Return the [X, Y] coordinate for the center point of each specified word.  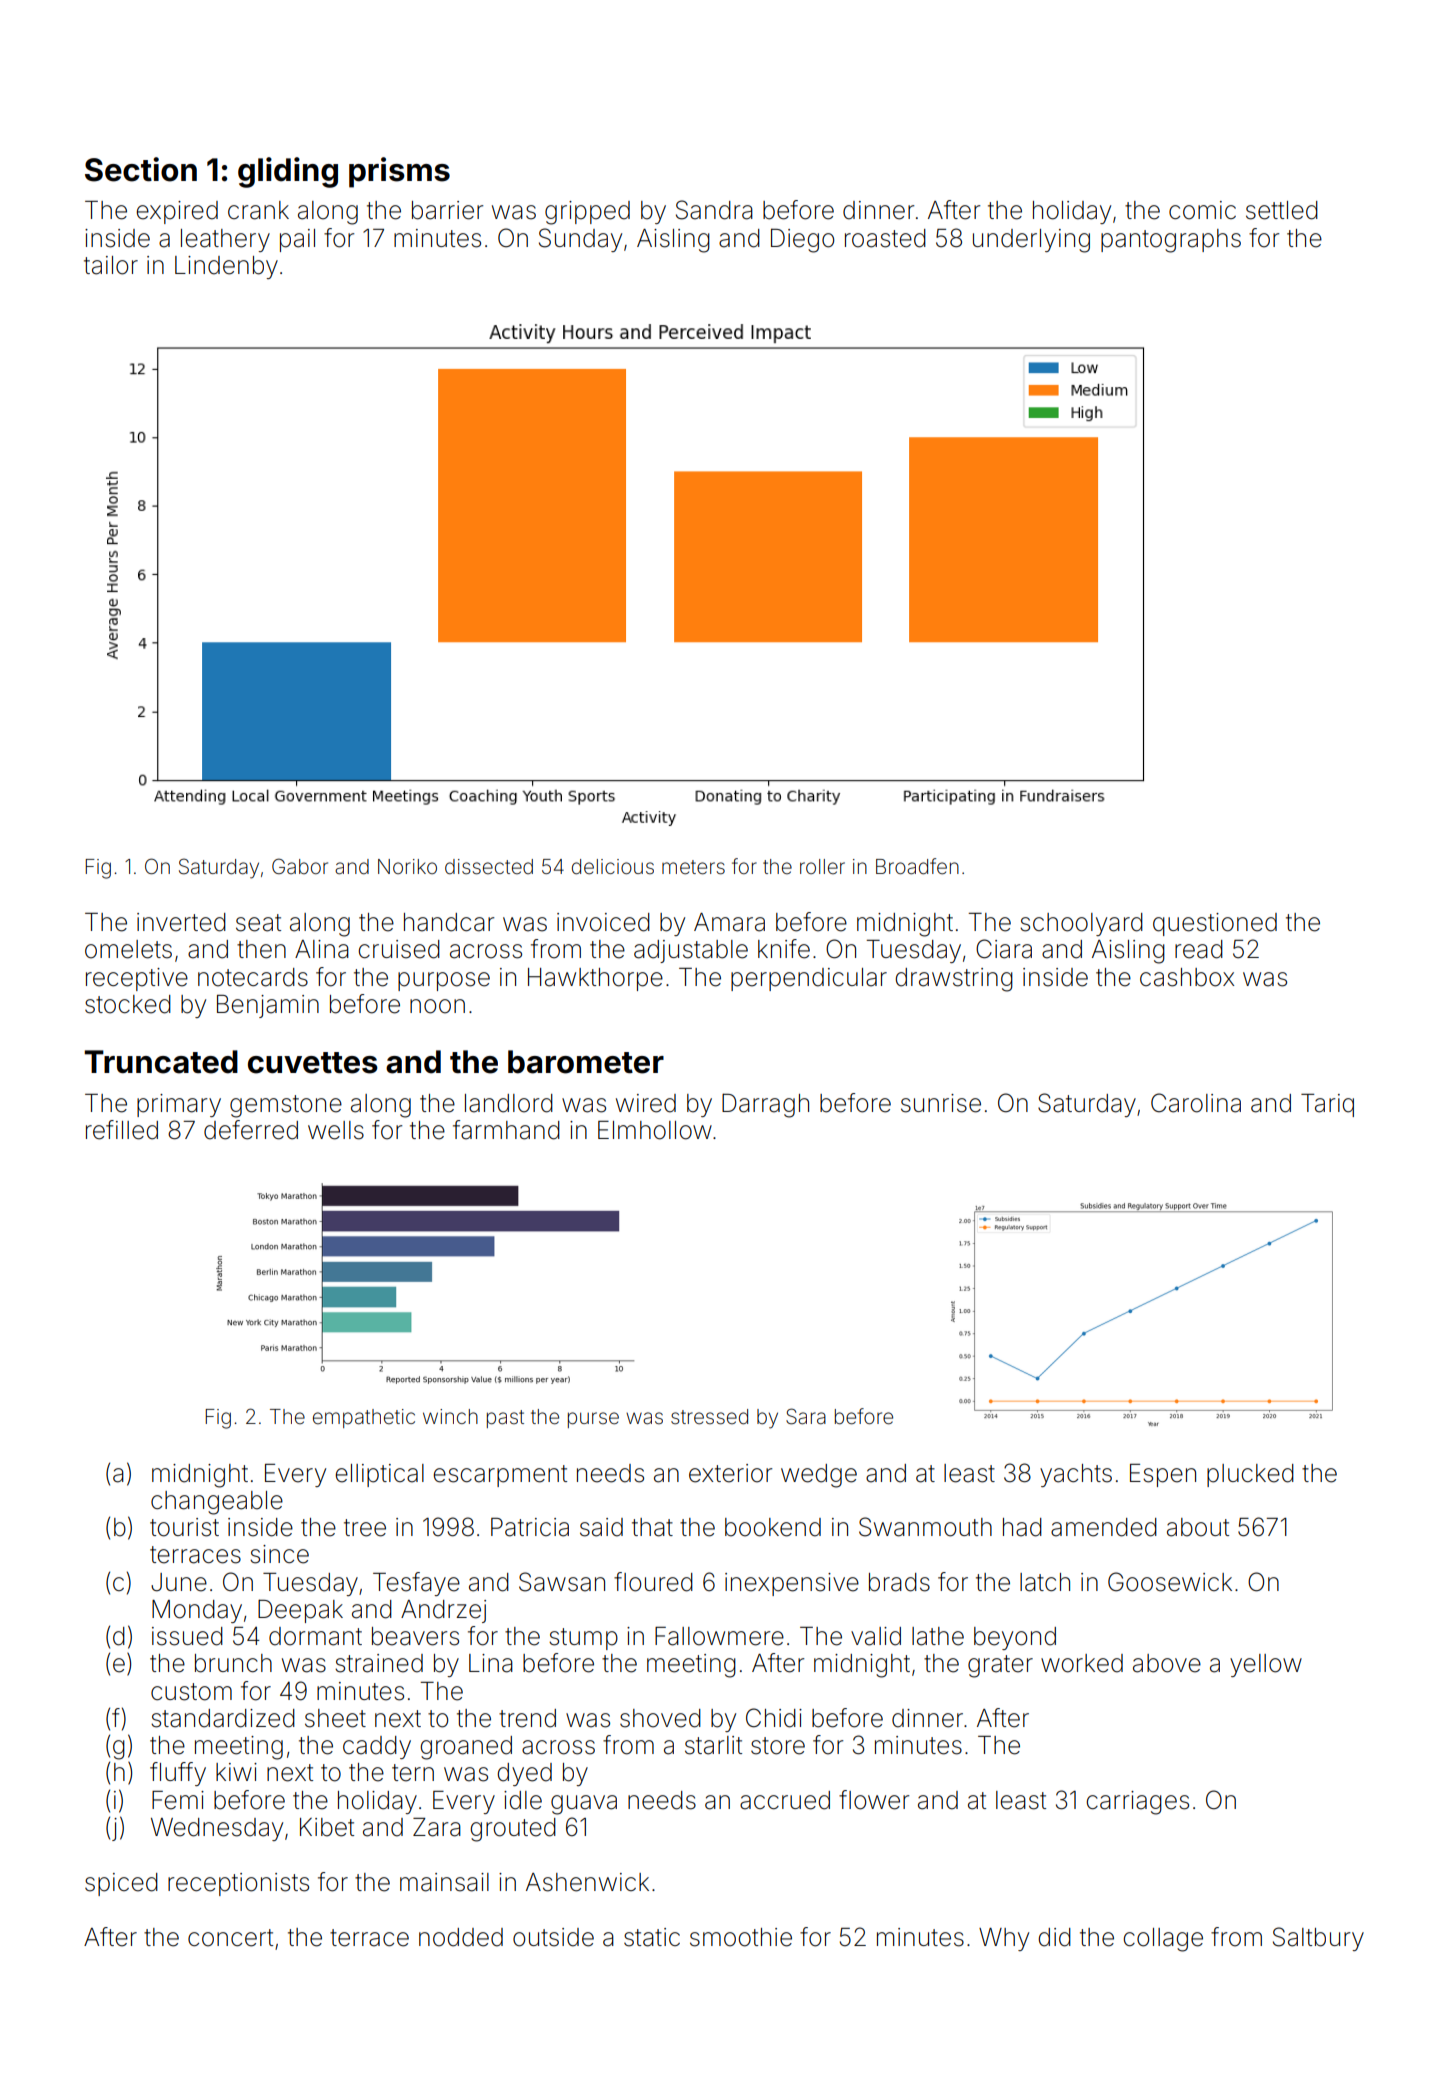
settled [1282, 210]
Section [141, 169]
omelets [128, 949]
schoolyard [1081, 924]
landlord [509, 1103]
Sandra [714, 210]
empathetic [364, 1418]
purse [593, 1420]
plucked [1250, 1475]
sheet [335, 1718]
